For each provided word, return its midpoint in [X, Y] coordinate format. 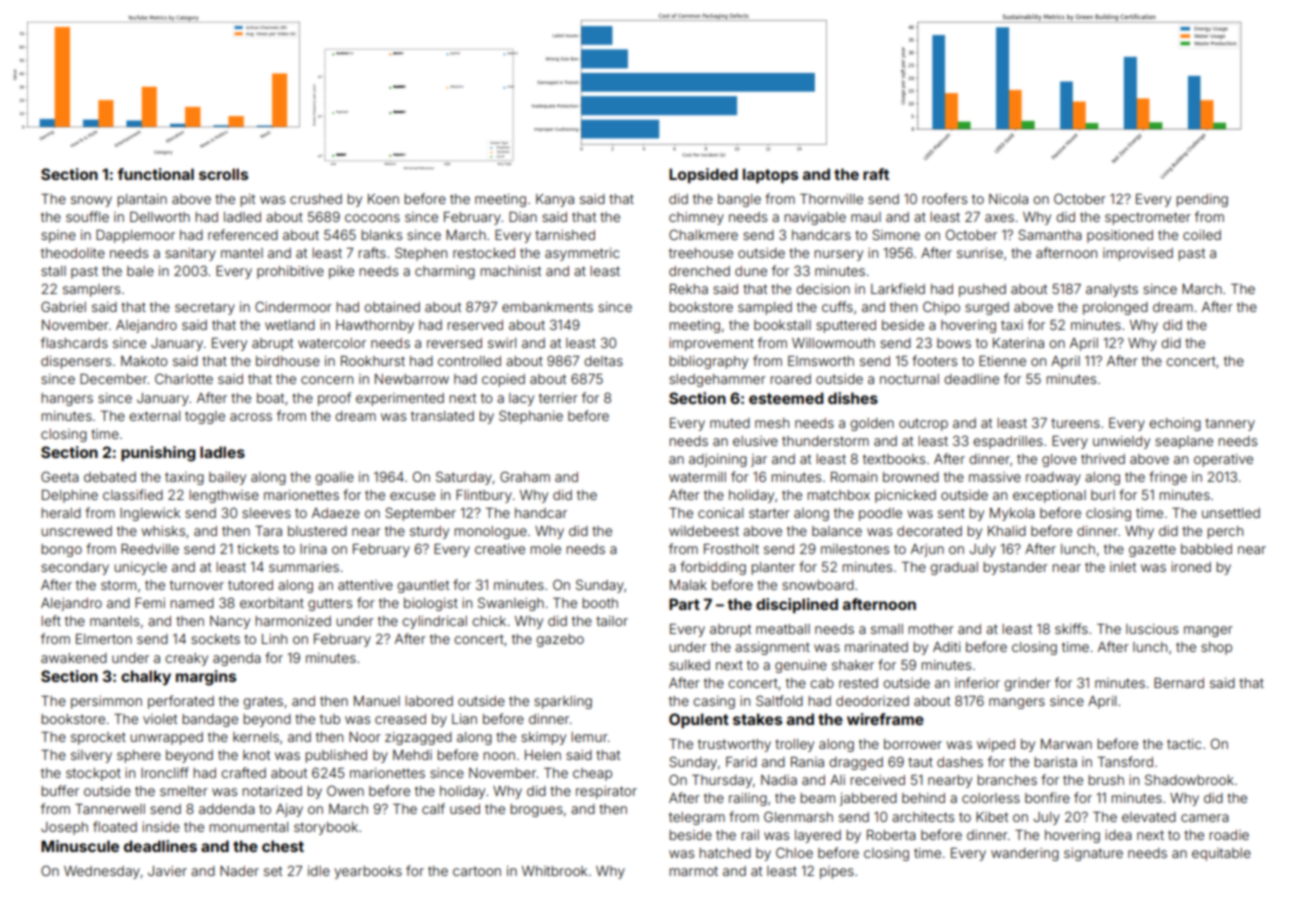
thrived [1103, 459]
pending [1202, 200]
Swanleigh [511, 604]
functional [155, 174]
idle [319, 871]
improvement [711, 344]
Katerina [1018, 343]
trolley [794, 745]
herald [61, 513]
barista [1055, 762]
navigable [815, 218]
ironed [1191, 567]
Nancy [230, 622]
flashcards [74, 342]
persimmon [106, 702]
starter [769, 513]
